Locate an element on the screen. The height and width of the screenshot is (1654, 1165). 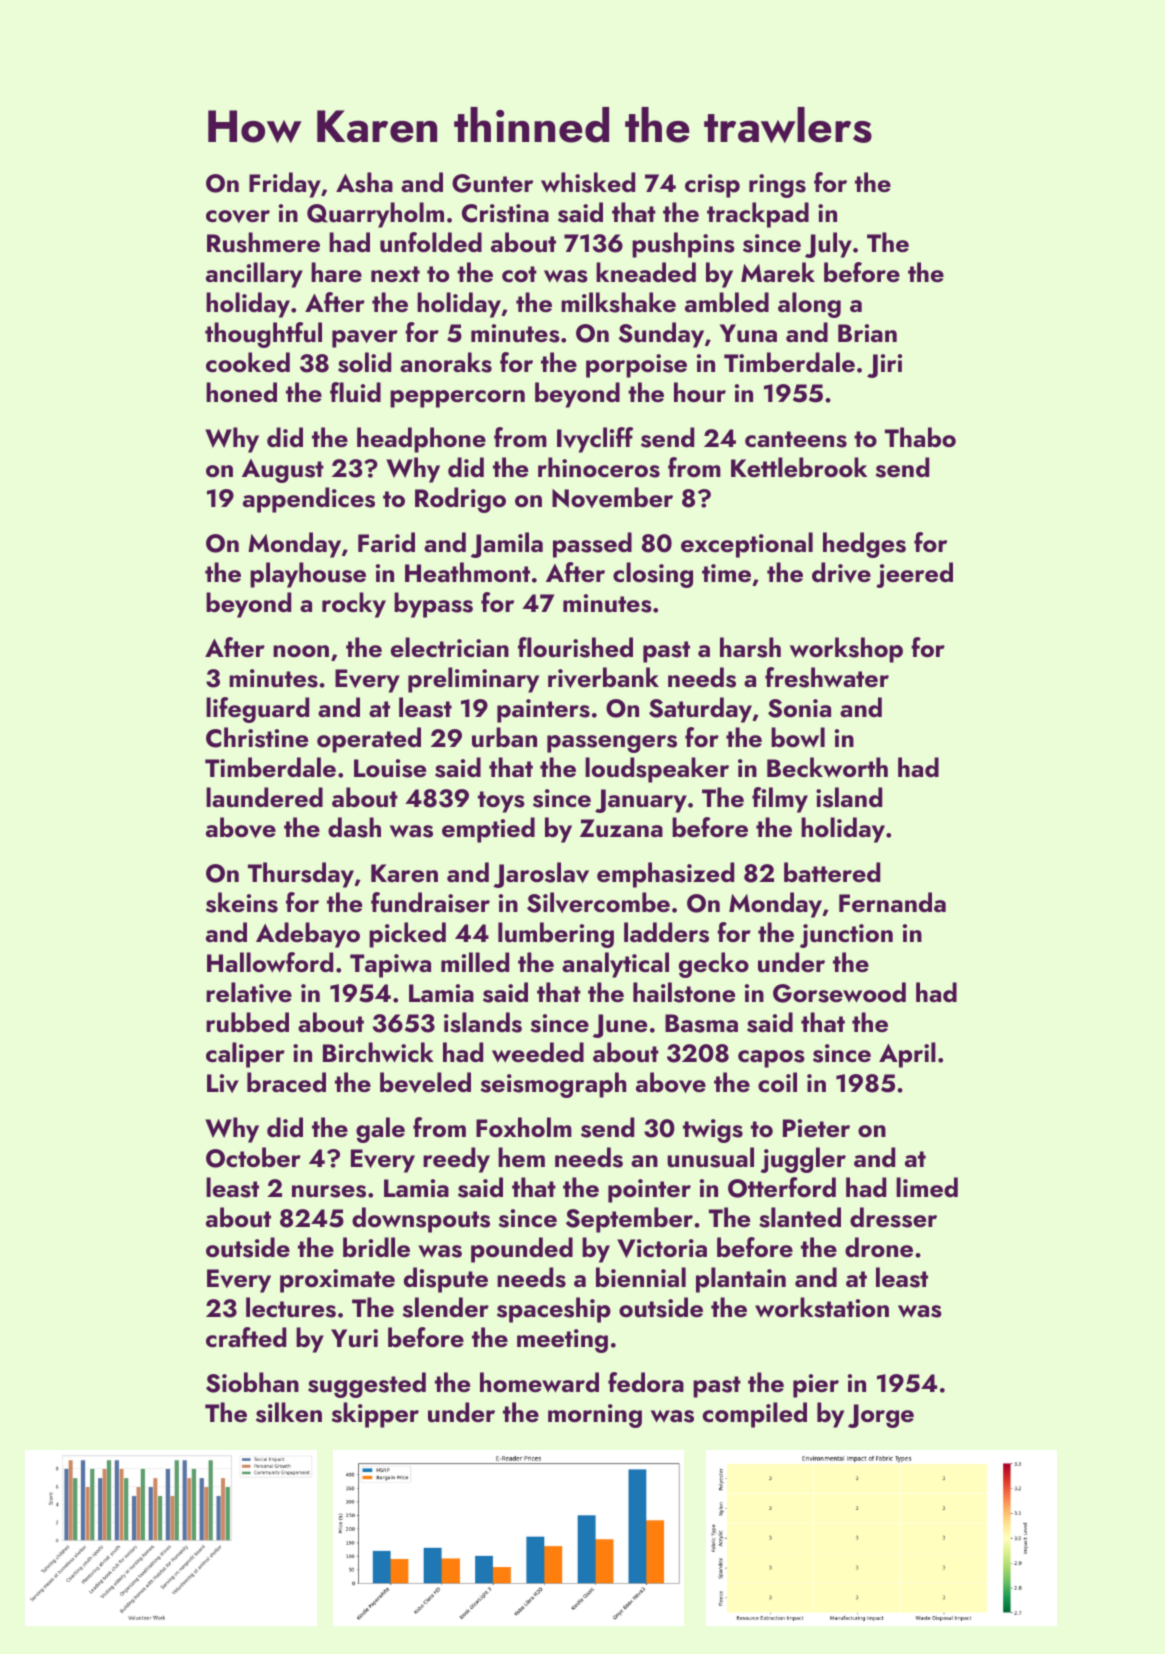
jeered is located at coordinates (914, 575).
